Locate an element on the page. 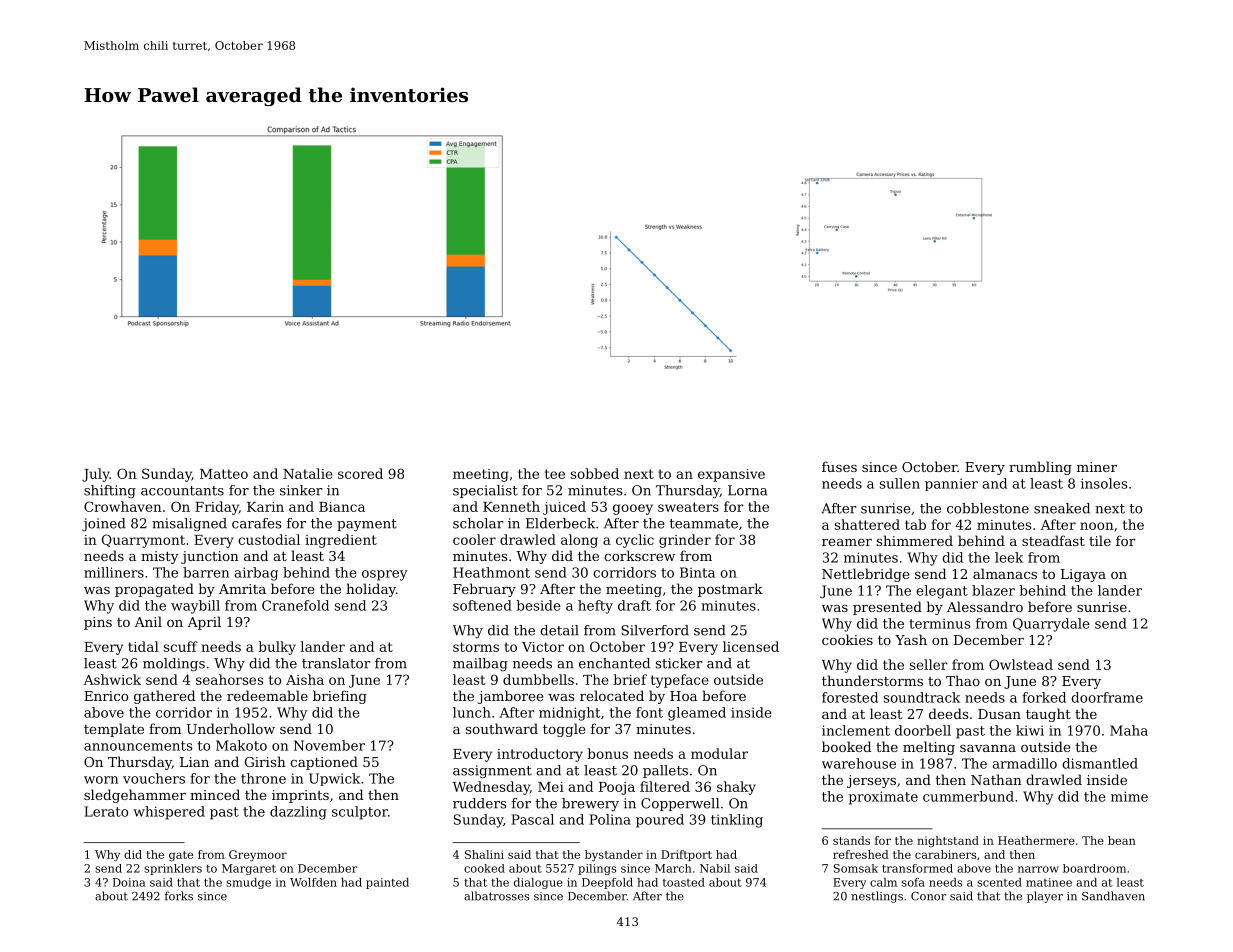 The width and height of the image is (1233, 952). Owlstead is located at coordinates (1021, 664).
